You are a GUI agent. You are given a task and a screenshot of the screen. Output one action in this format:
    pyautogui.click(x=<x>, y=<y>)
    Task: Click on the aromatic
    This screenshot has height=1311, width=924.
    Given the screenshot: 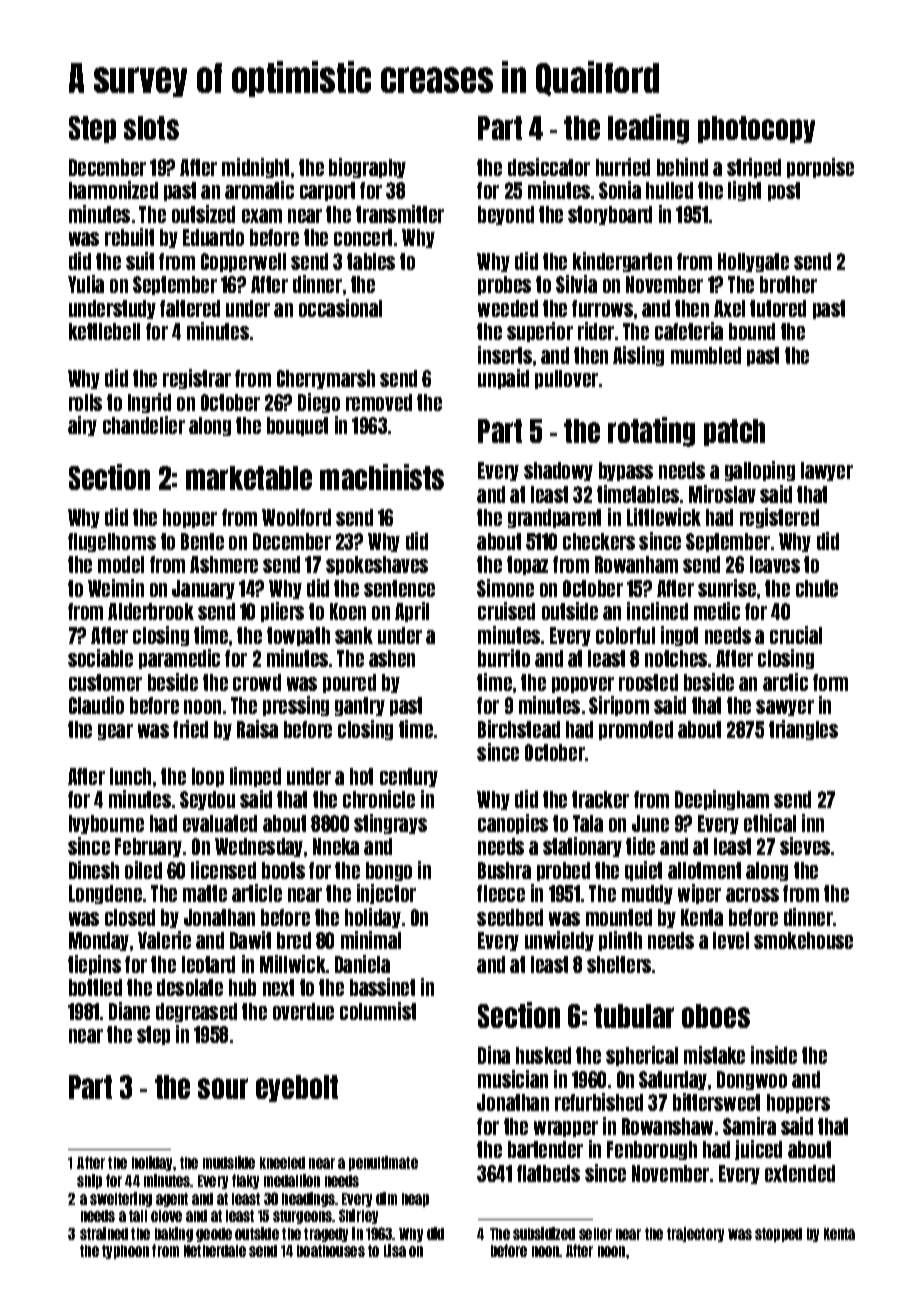 What is the action you would take?
    pyautogui.click(x=259, y=190)
